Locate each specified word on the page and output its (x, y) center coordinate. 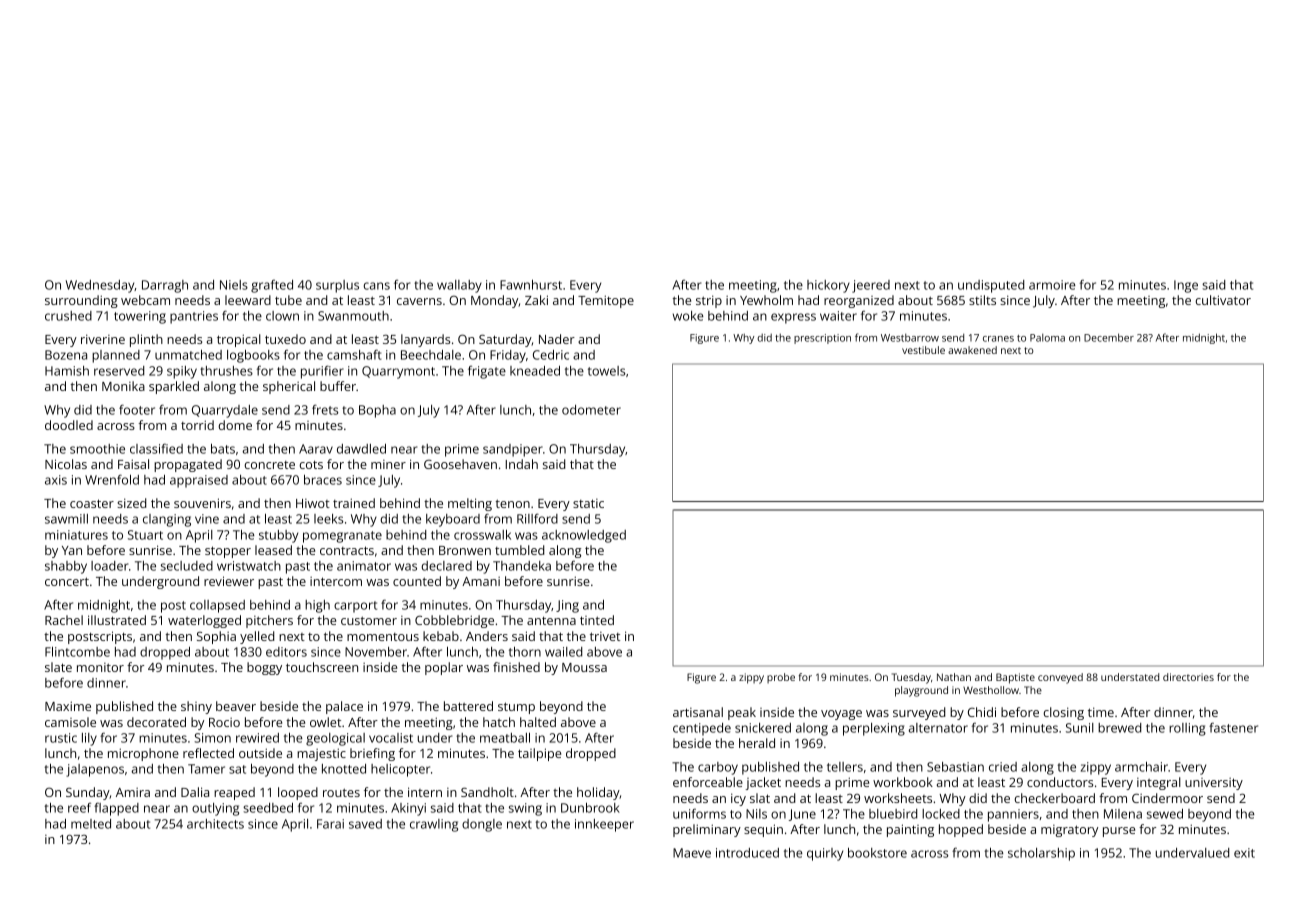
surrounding (81, 301)
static (588, 503)
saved (365, 824)
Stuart (145, 535)
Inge (1186, 286)
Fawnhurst (531, 285)
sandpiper (513, 450)
